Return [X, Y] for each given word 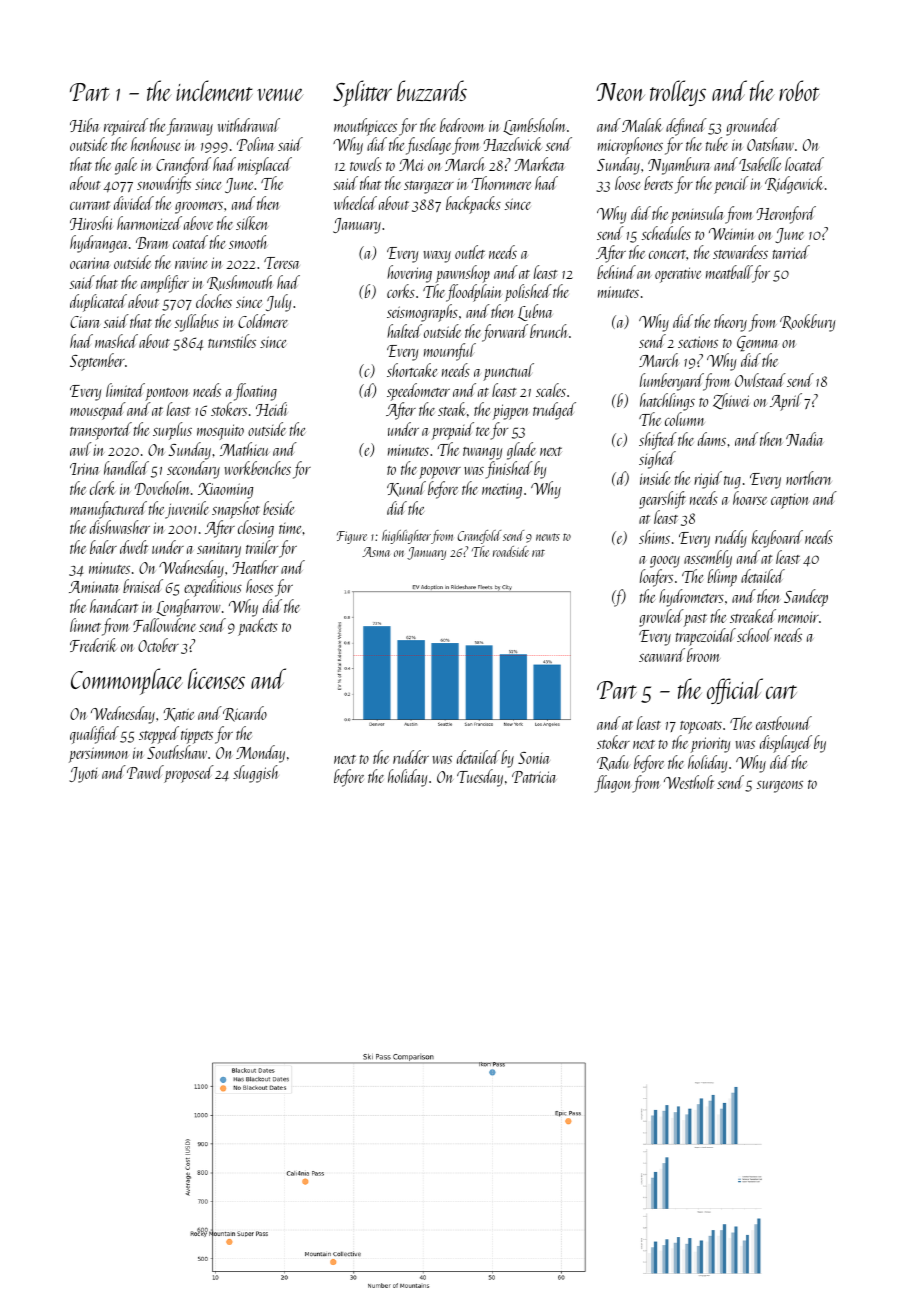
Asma [376, 552]
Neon [620, 92]
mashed [116, 341]
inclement [214, 90]
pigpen [511, 412]
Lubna [535, 312]
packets [258, 627]
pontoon [167, 394]
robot [799, 90]
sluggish [255, 774]
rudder [411, 757]
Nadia [805, 439]
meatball [729, 273]
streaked [753, 616]
